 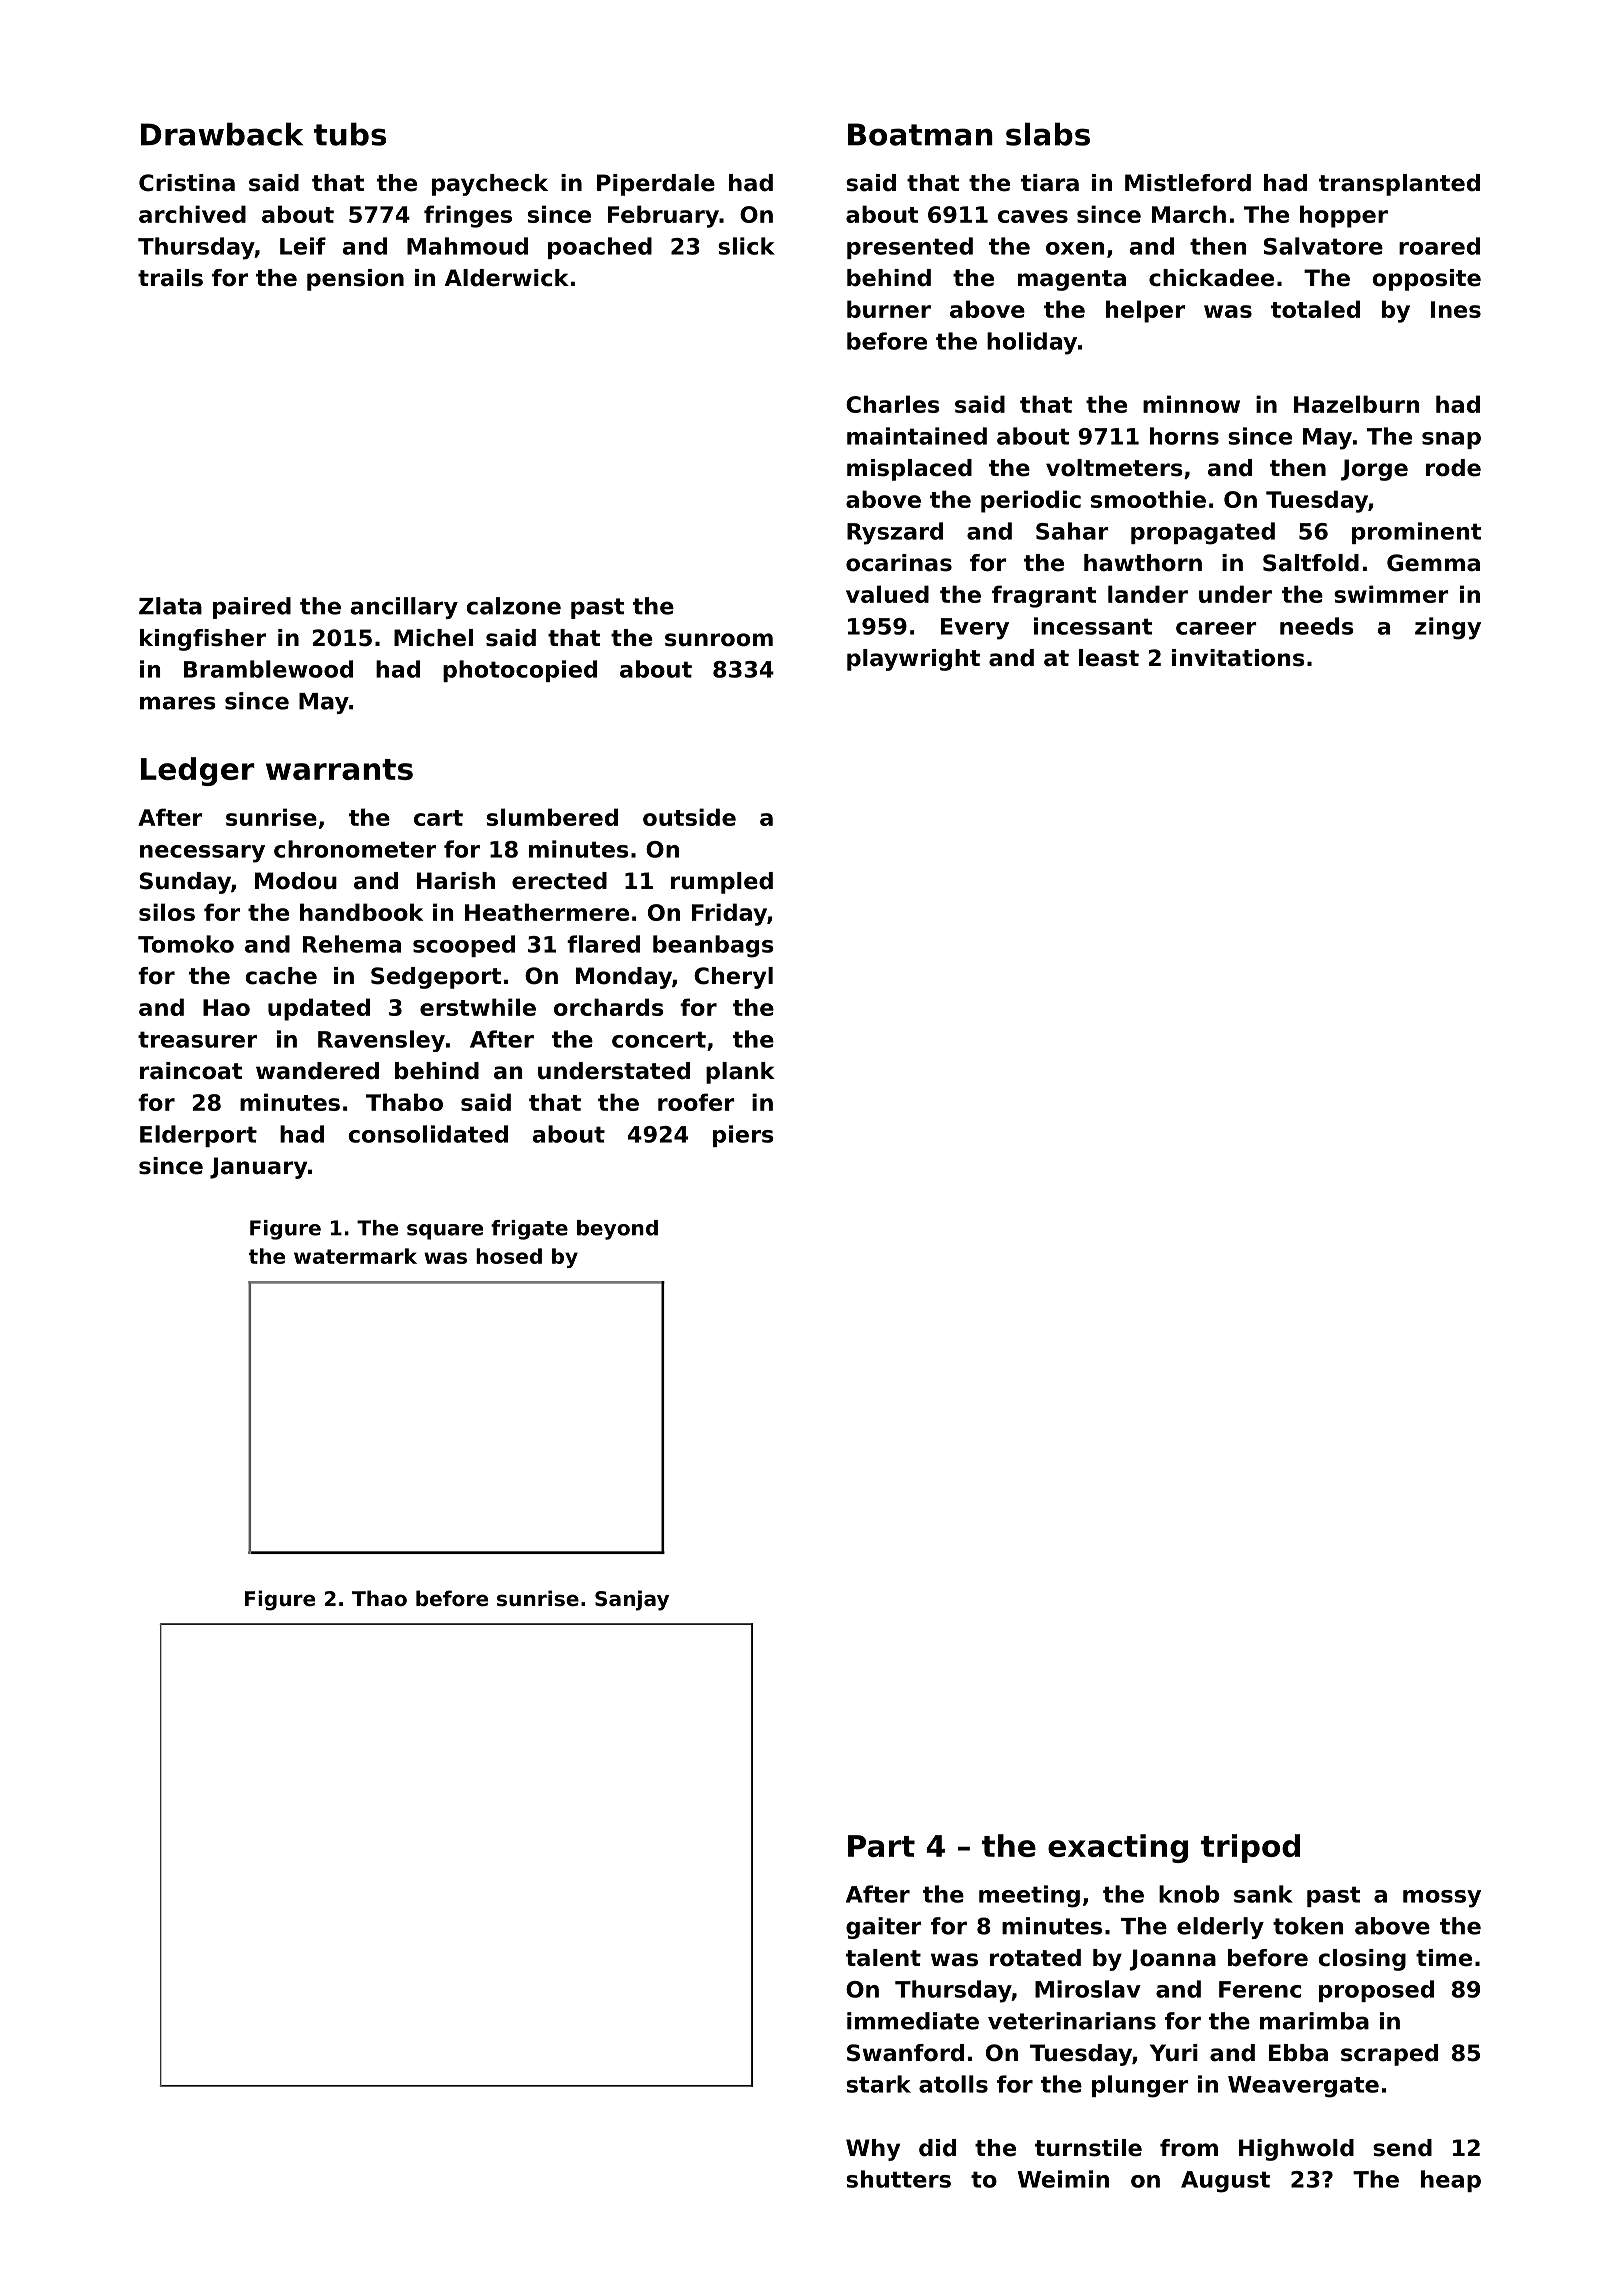 What do you see at coordinates (222, 134) in the screenshot?
I see `Drawback` at bounding box center [222, 134].
